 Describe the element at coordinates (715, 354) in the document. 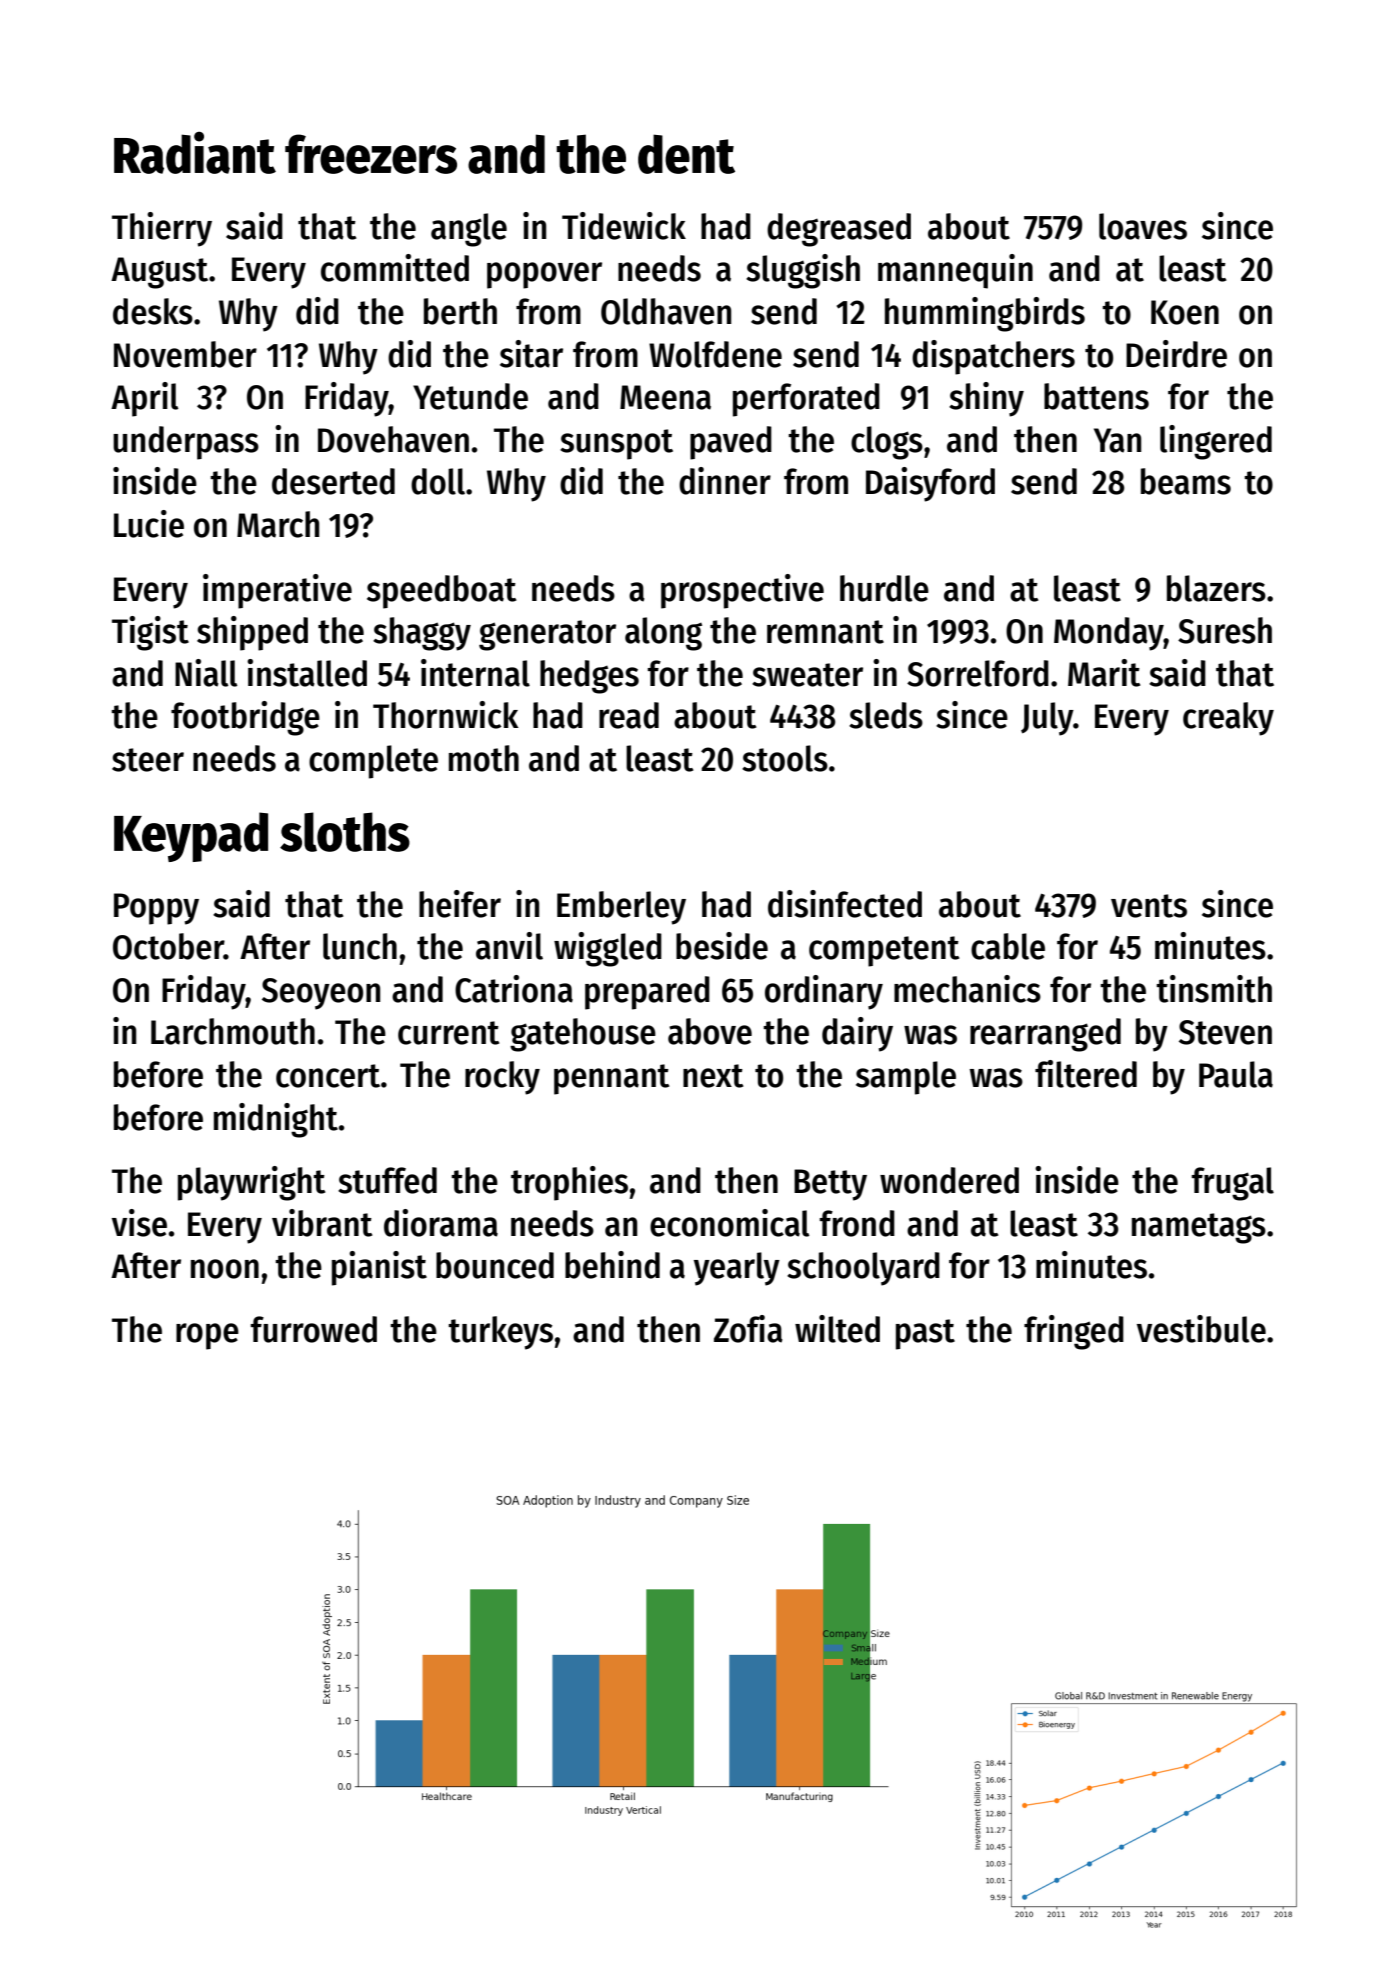

I see `Wolfdene` at that location.
